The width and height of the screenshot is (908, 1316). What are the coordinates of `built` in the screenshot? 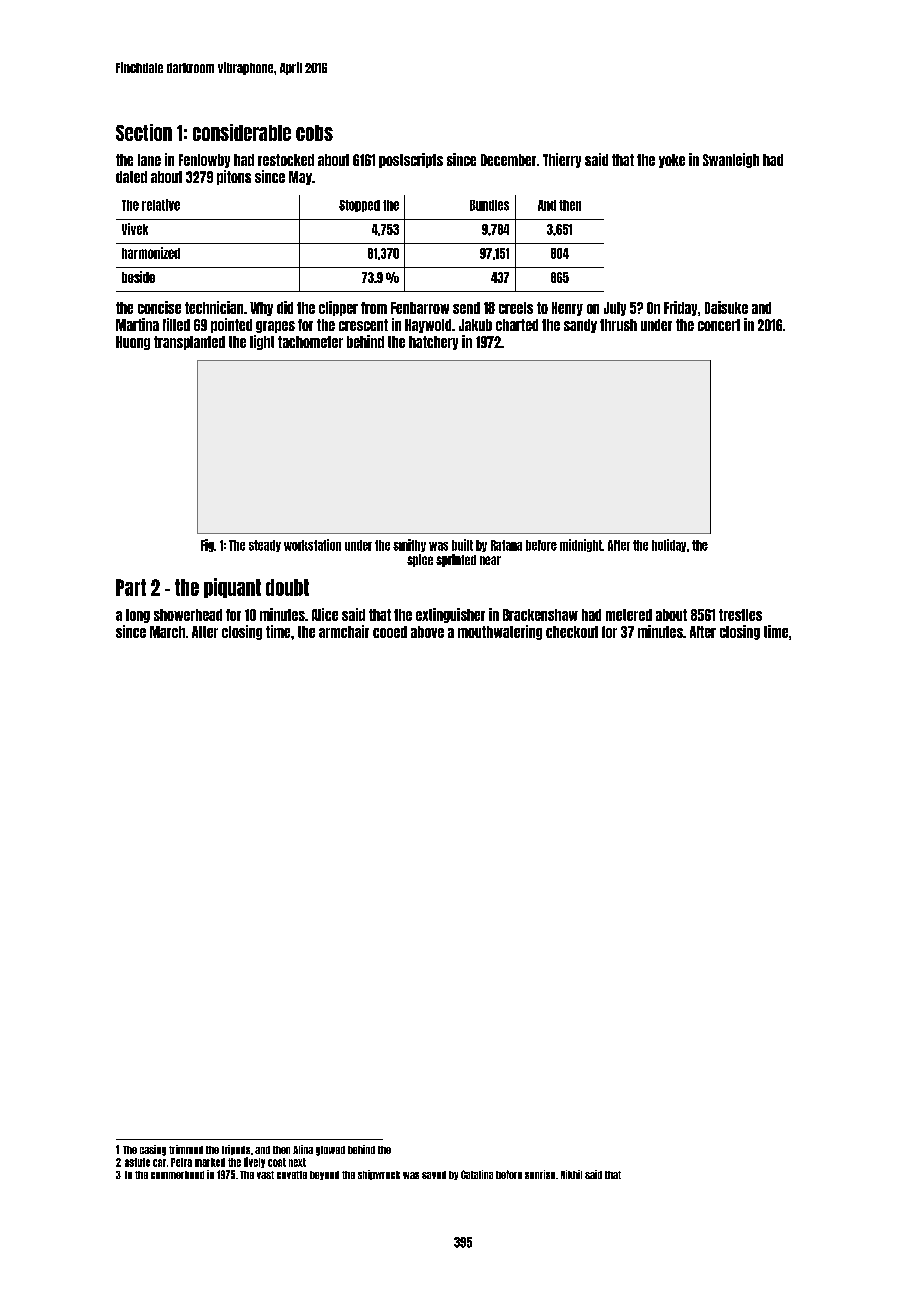 It's located at (462, 545).
